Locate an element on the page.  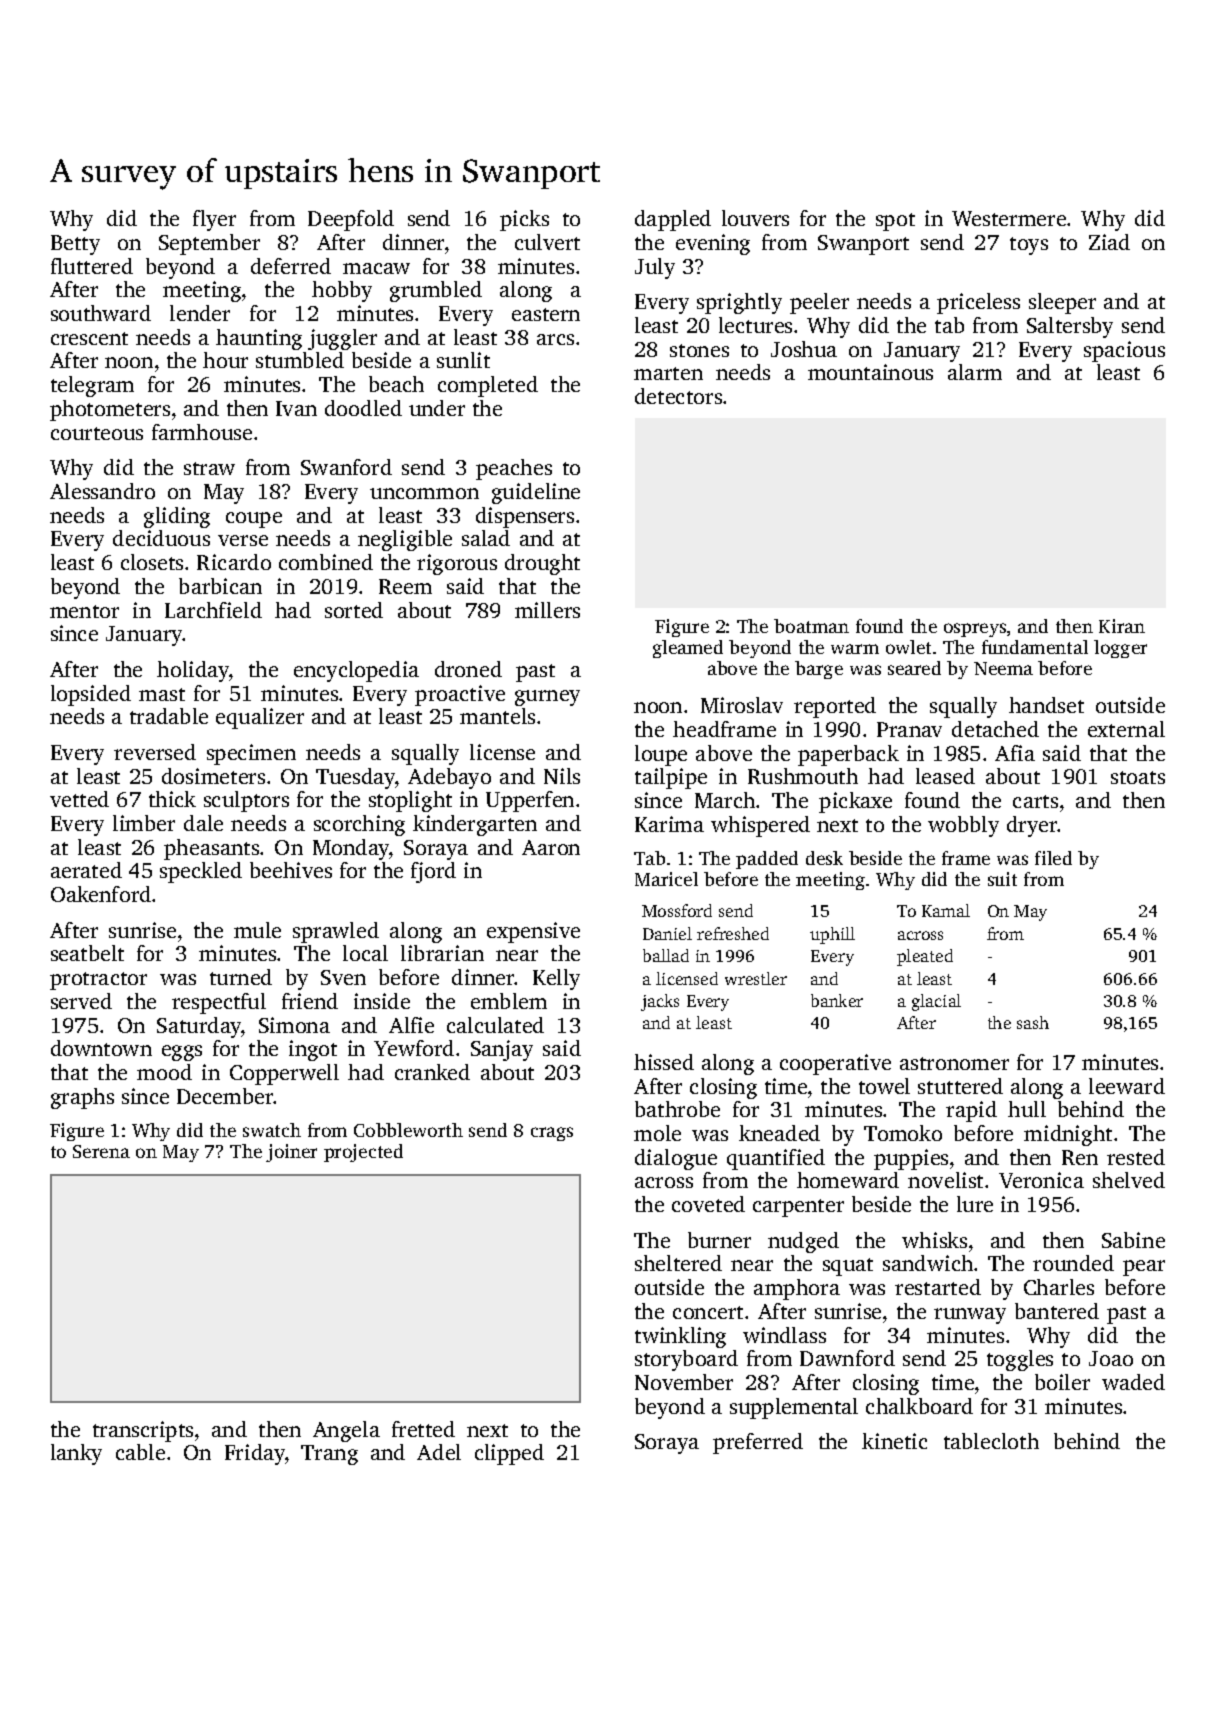
July is located at coordinates (655, 268).
